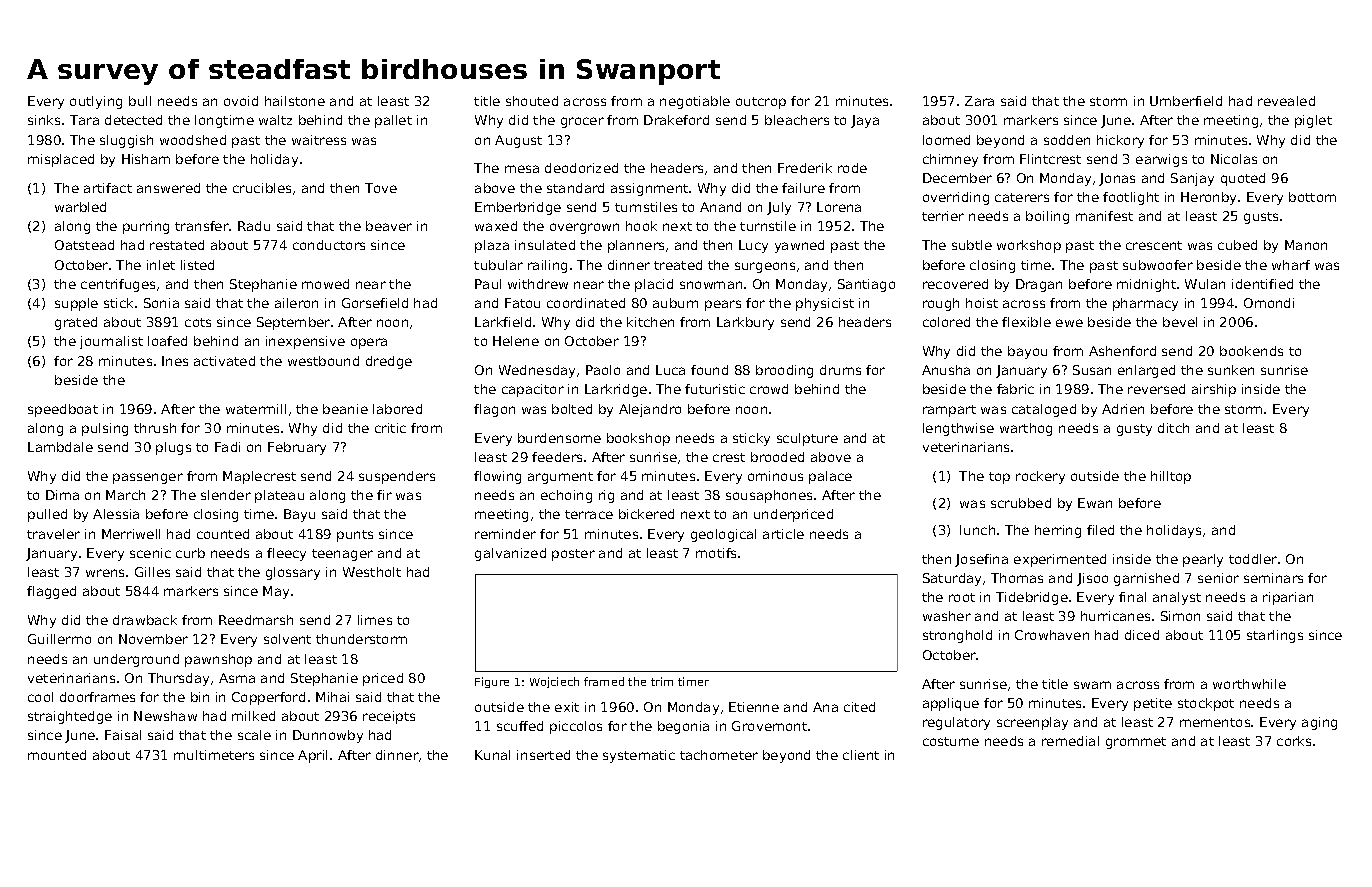 Image resolution: width=1372 pixels, height=887 pixels. What do you see at coordinates (1286, 101) in the screenshot?
I see `revealed` at bounding box center [1286, 101].
